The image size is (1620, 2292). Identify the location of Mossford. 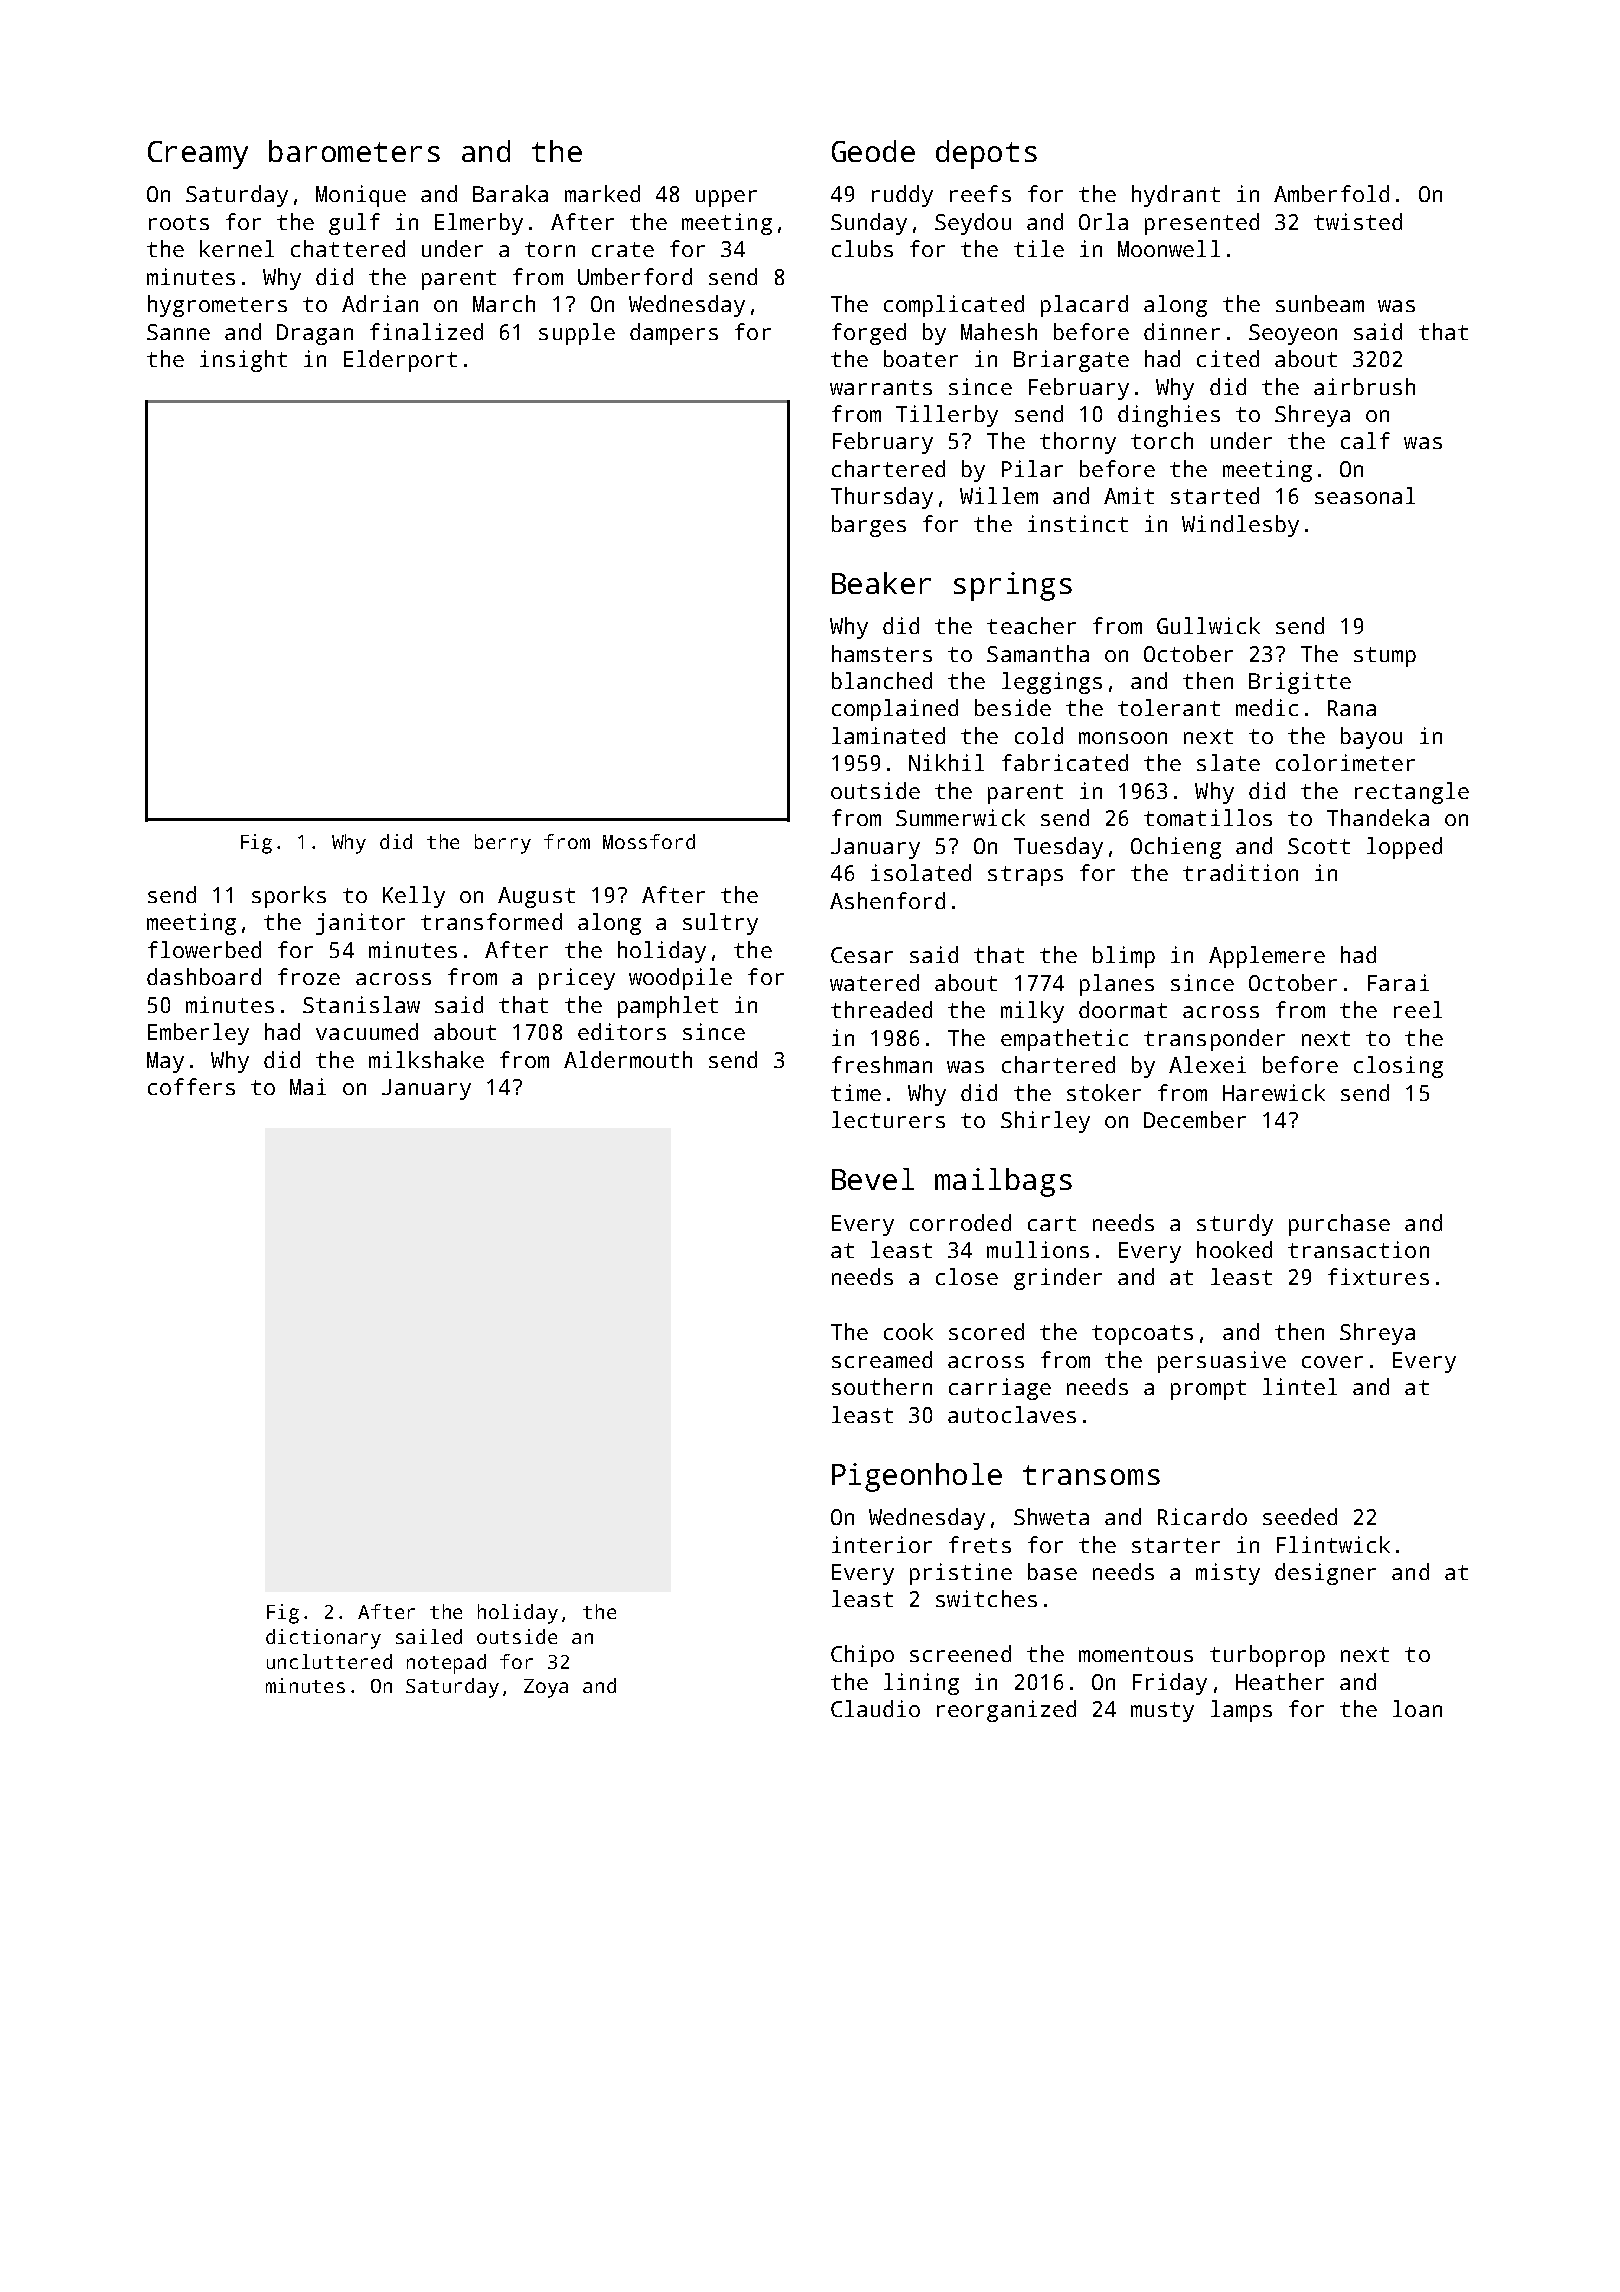
(649, 841).
